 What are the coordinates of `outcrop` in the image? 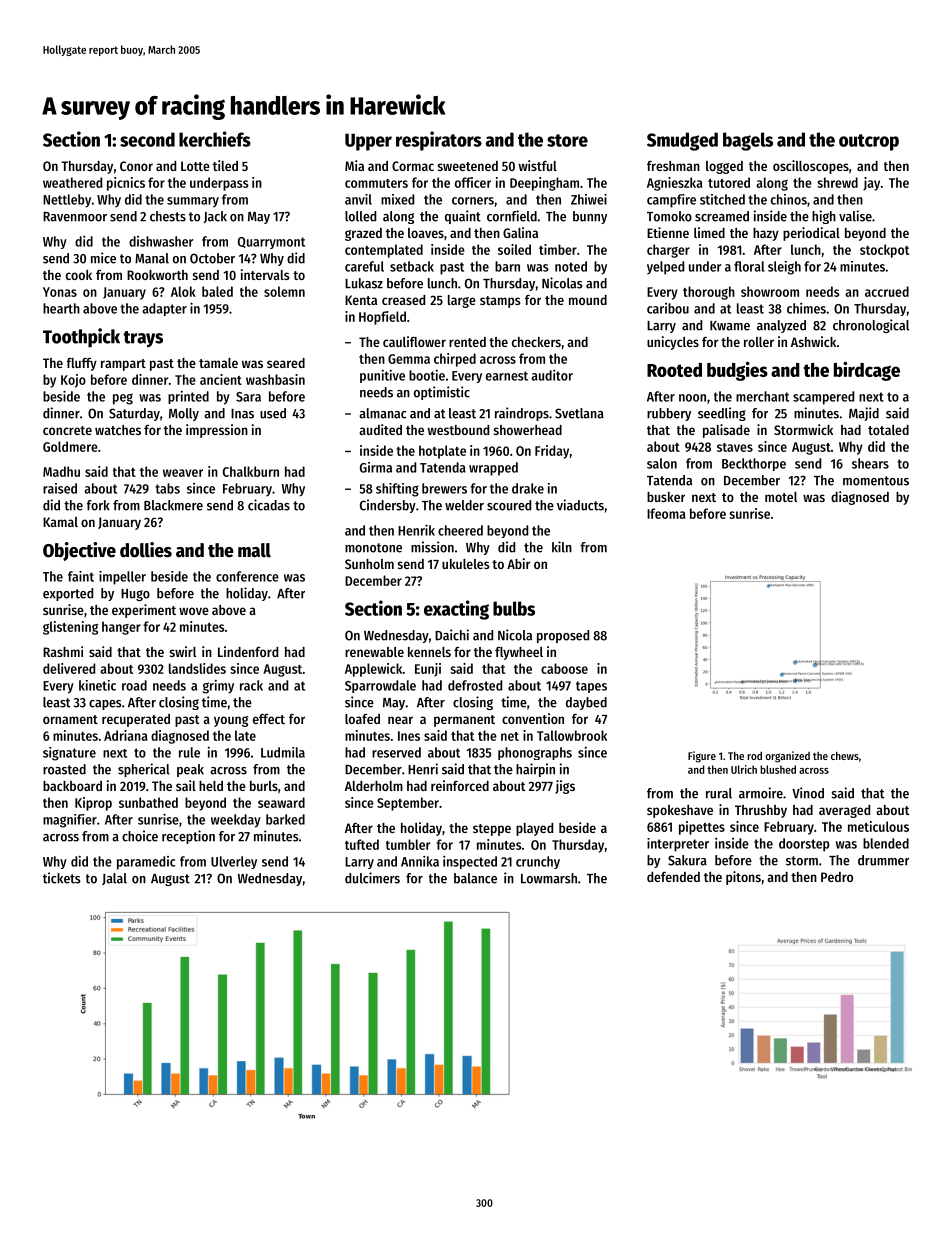 It's located at (869, 142).
